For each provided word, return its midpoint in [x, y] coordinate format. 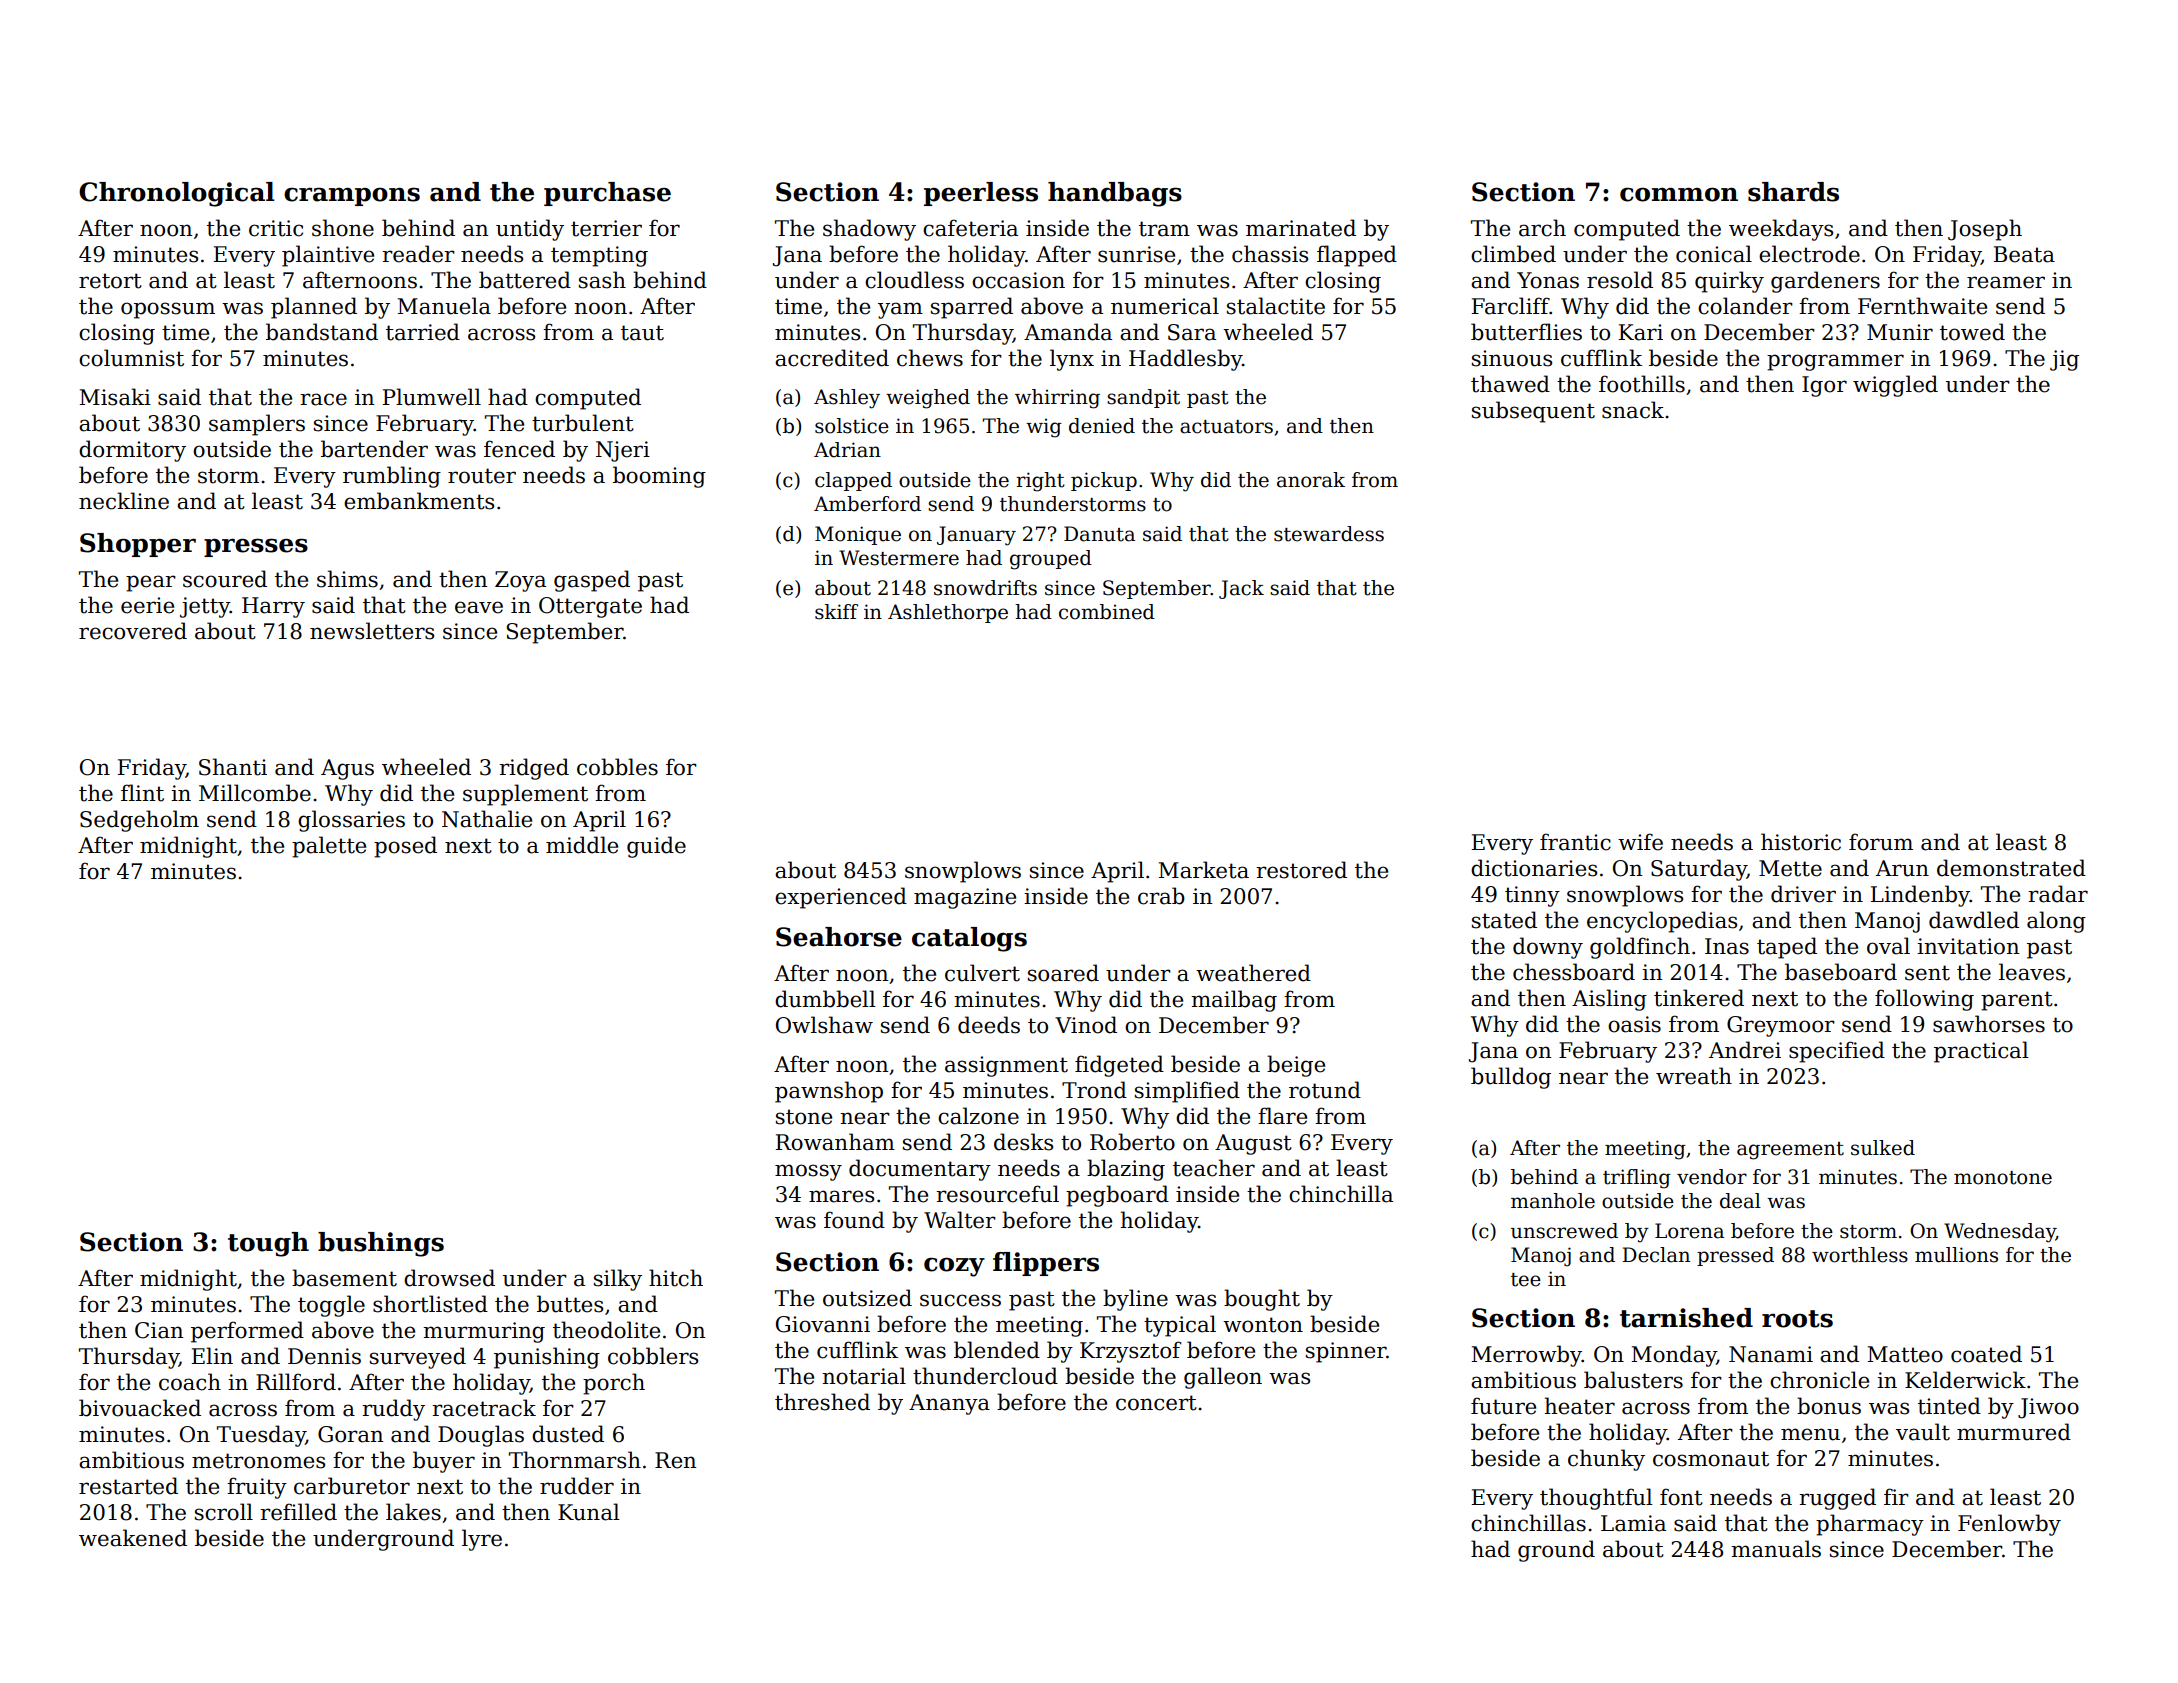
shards [1793, 192]
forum [1881, 842]
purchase [607, 194]
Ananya [949, 1404]
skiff [836, 612]
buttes [570, 1304]
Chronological [177, 194]
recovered [133, 631]
